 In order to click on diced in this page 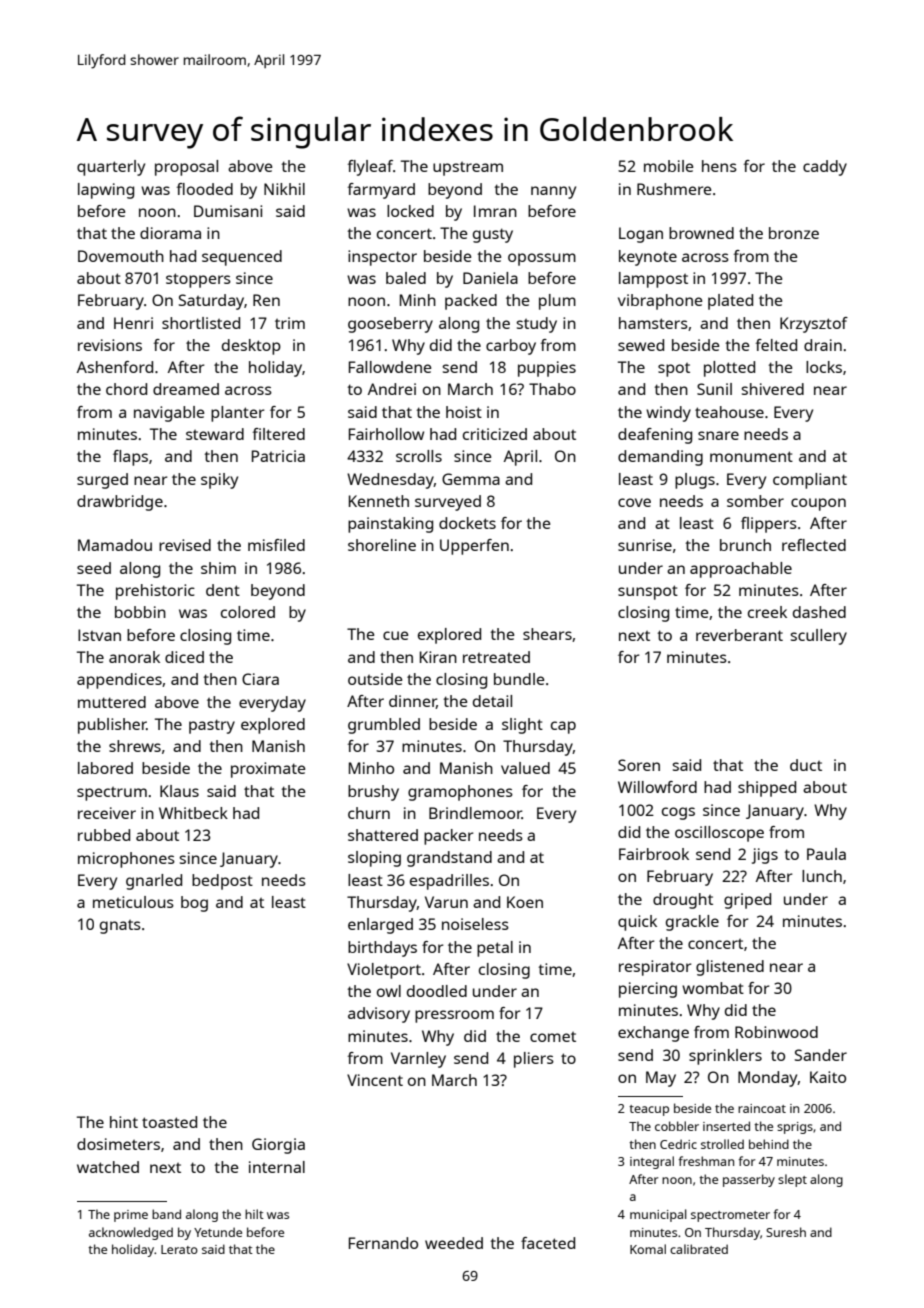, I will do `click(184, 657)`.
